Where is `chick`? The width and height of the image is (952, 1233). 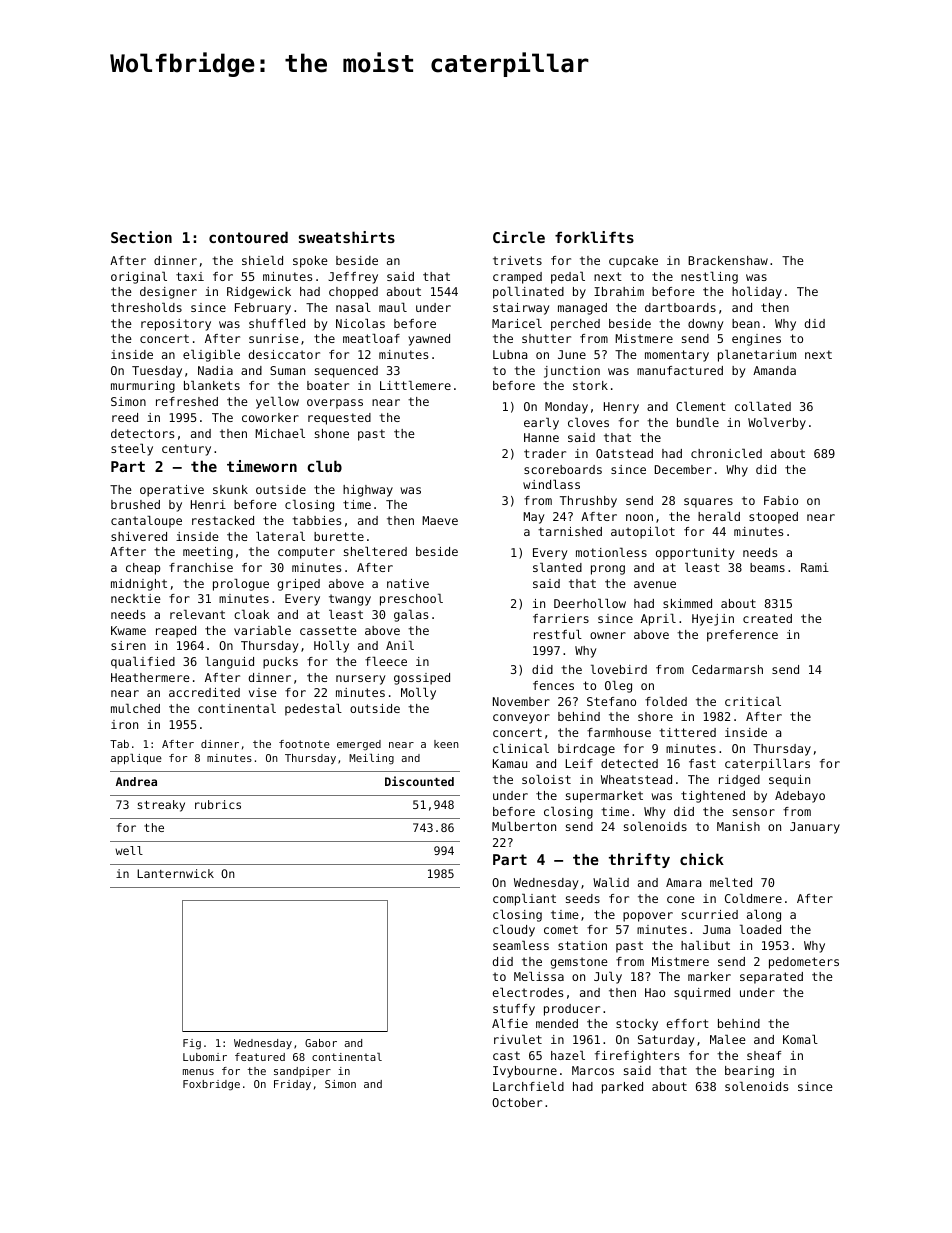
chick is located at coordinates (702, 859).
